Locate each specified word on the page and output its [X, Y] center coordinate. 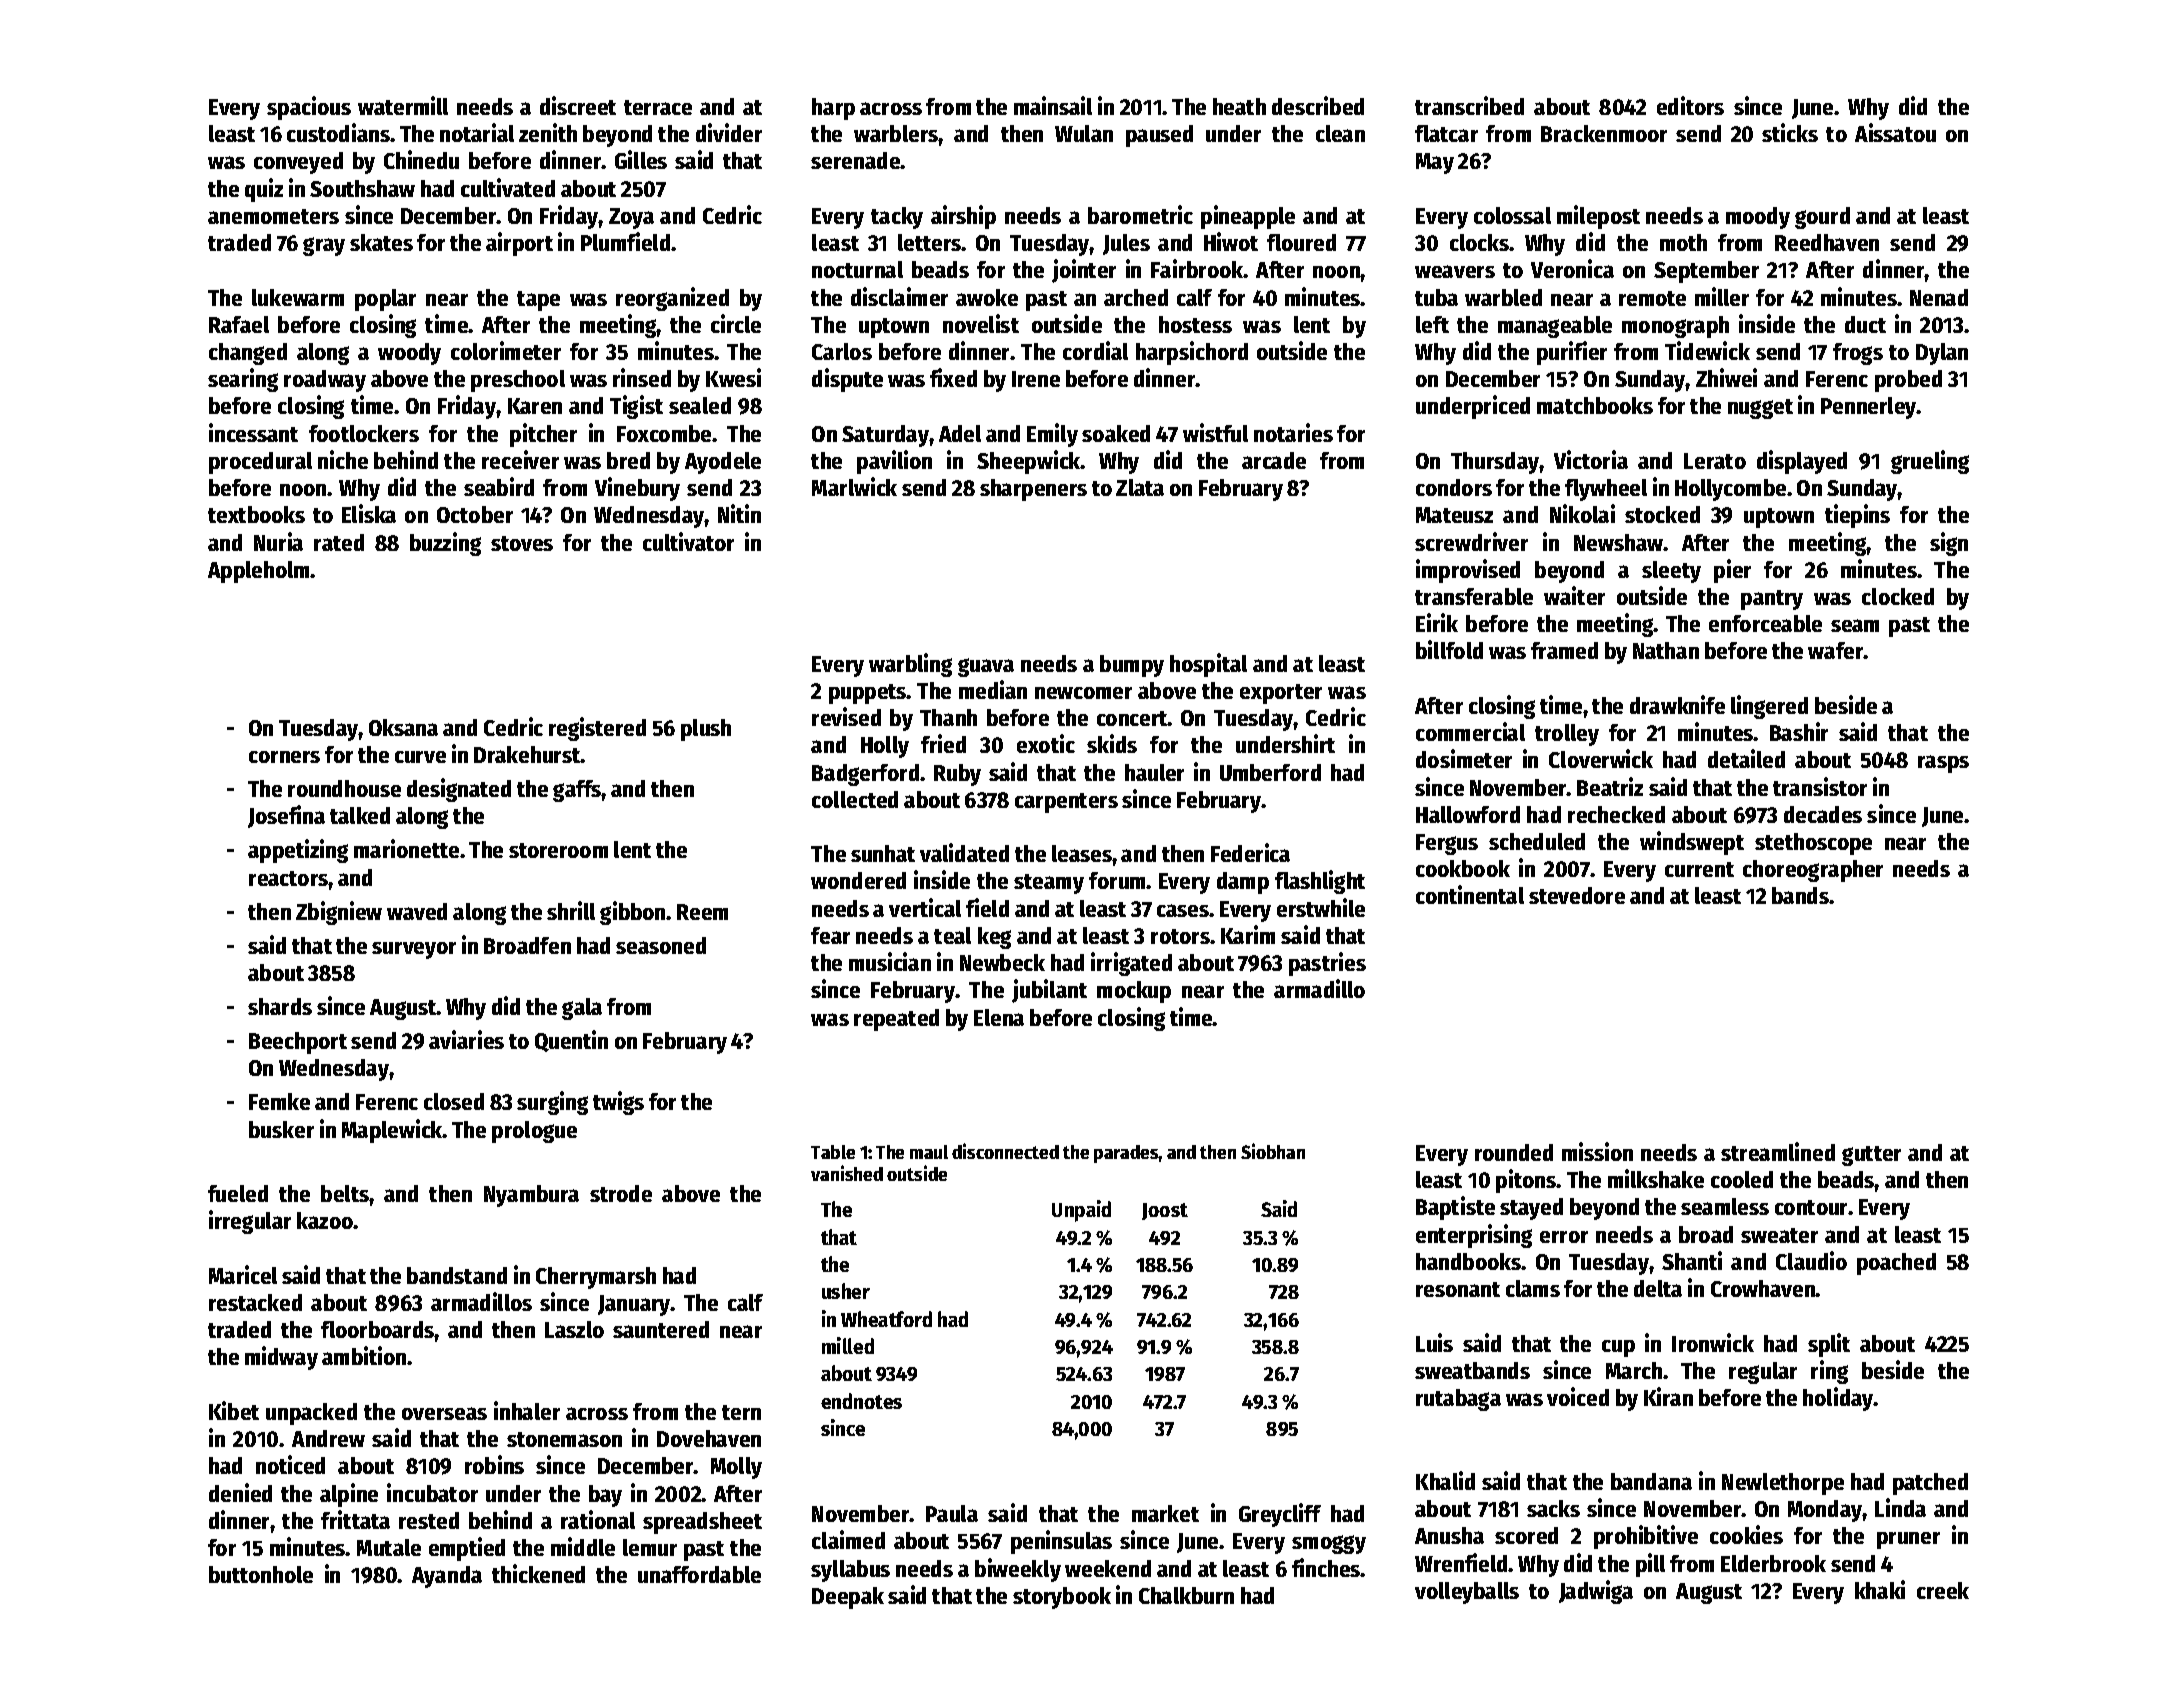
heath [1239, 106]
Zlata [1140, 487]
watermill [403, 105]
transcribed [1469, 105]
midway [281, 1358]
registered [597, 729]
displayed [1802, 462]
